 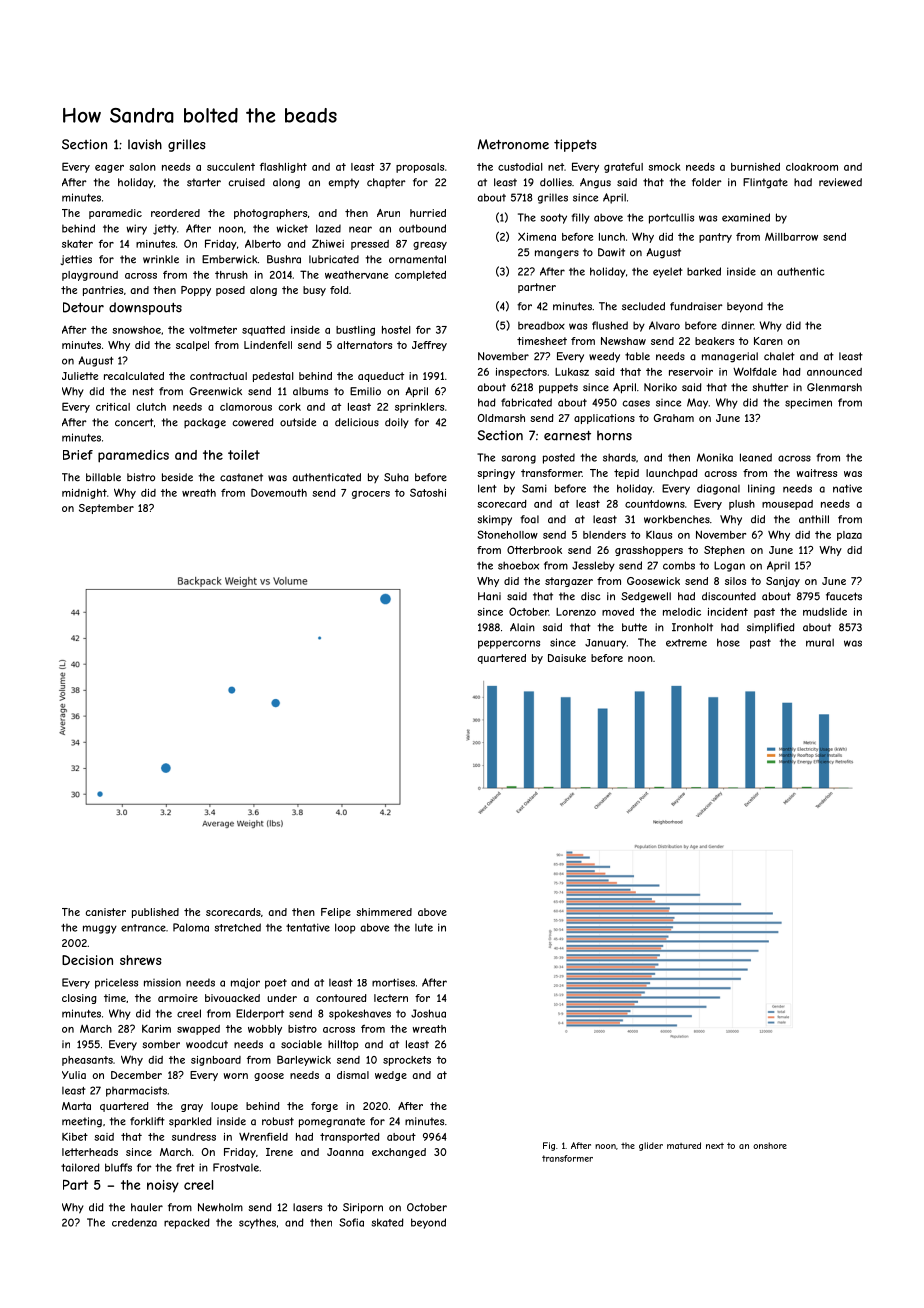 I want to click on extreme, so click(x=686, y=643).
